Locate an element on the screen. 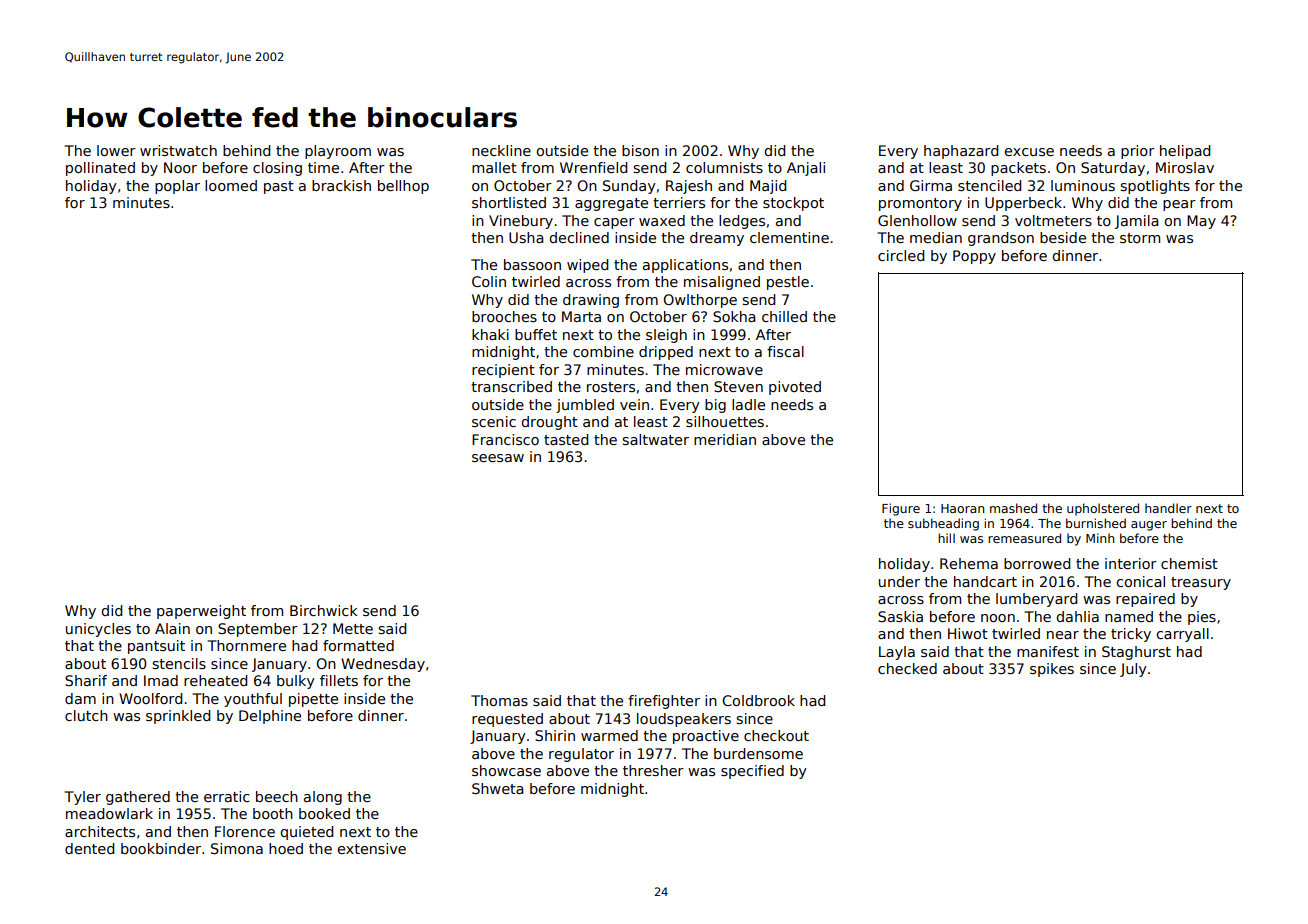  scenic is located at coordinates (494, 421).
